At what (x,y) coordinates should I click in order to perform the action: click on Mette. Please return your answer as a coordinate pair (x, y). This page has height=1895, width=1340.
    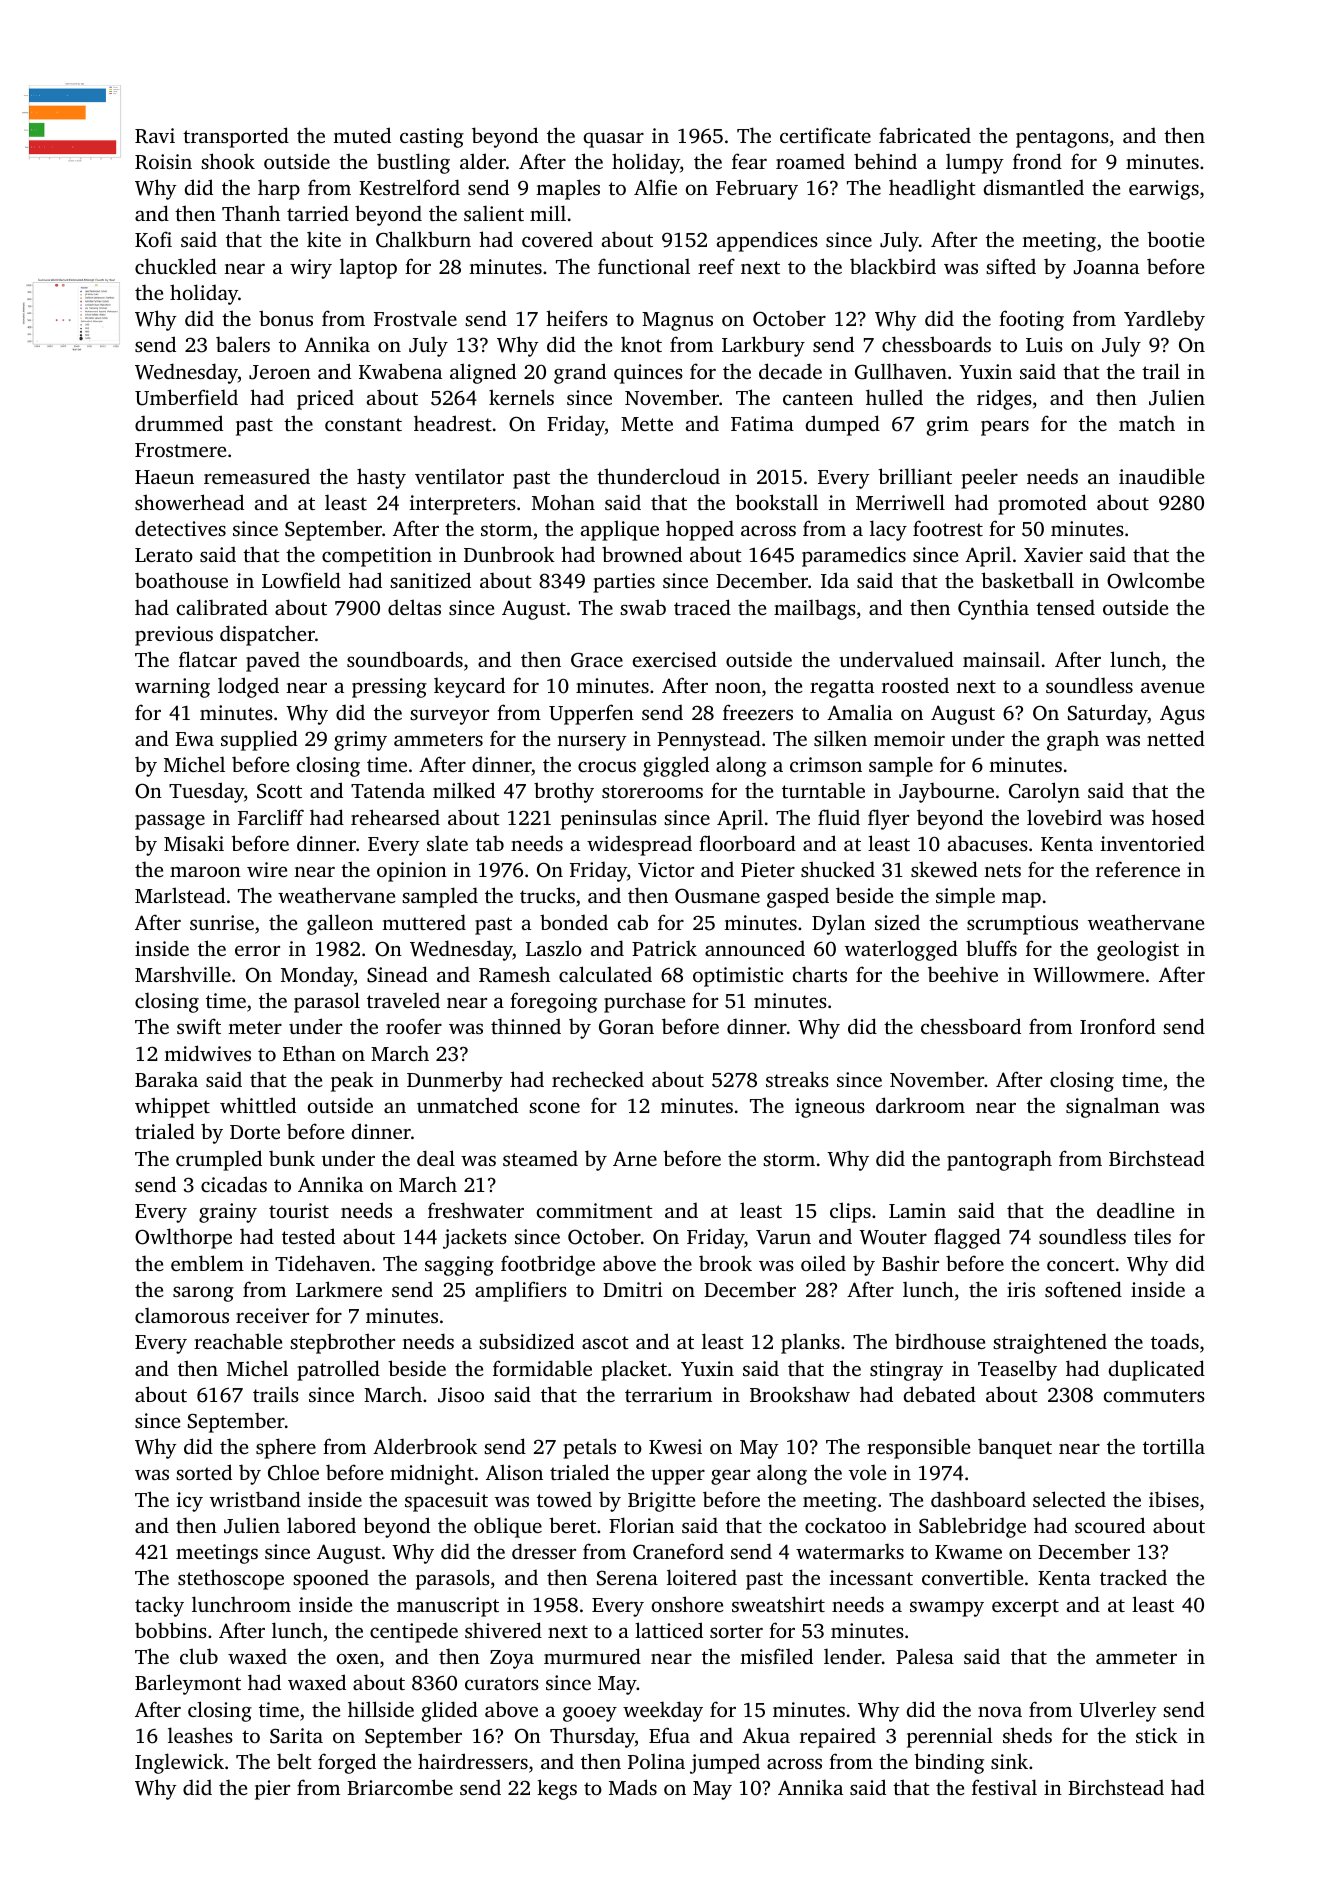
    Looking at the image, I should click on (647, 424).
